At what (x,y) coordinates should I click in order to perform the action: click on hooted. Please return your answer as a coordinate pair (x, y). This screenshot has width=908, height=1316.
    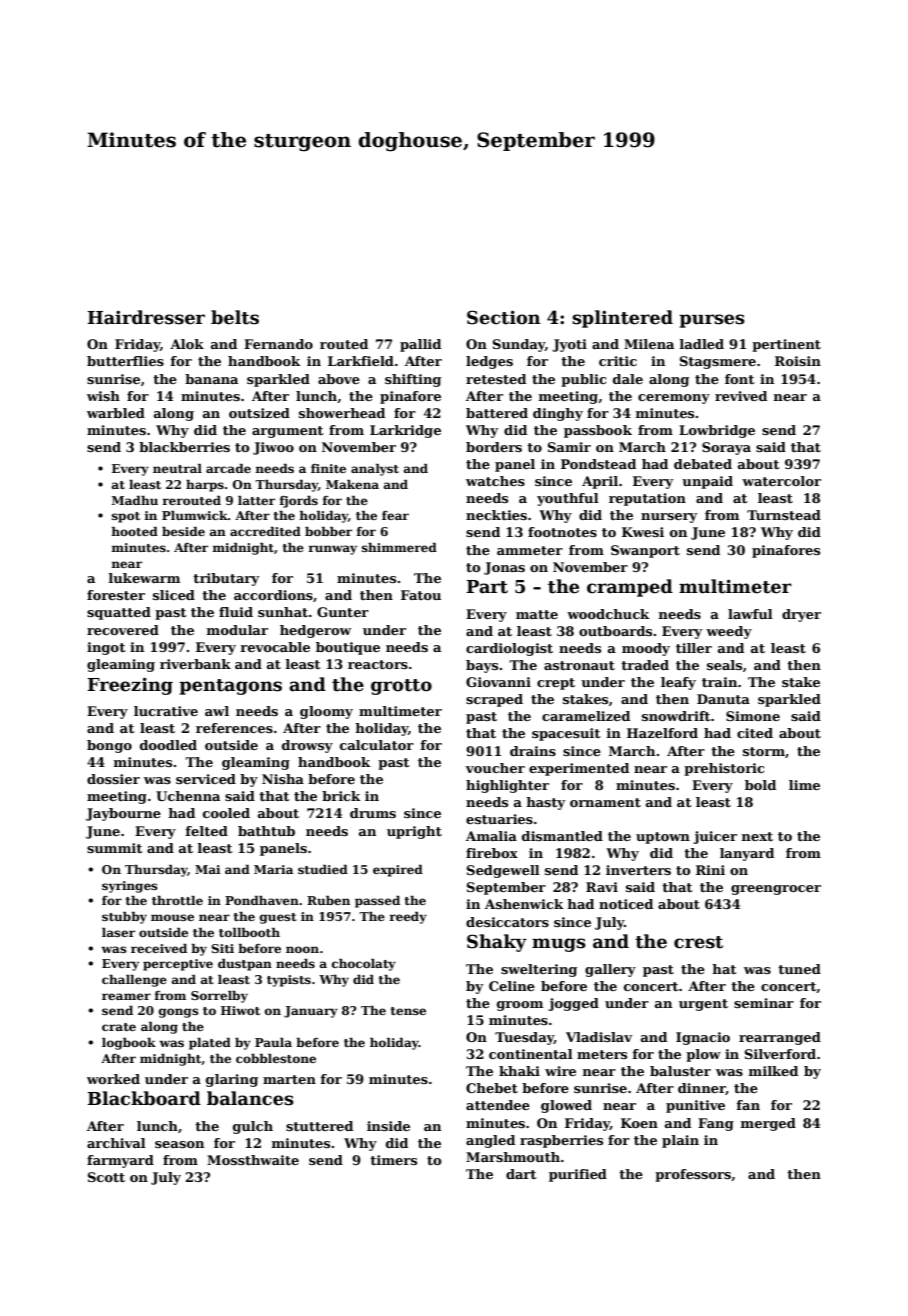
    Looking at the image, I should click on (135, 531).
